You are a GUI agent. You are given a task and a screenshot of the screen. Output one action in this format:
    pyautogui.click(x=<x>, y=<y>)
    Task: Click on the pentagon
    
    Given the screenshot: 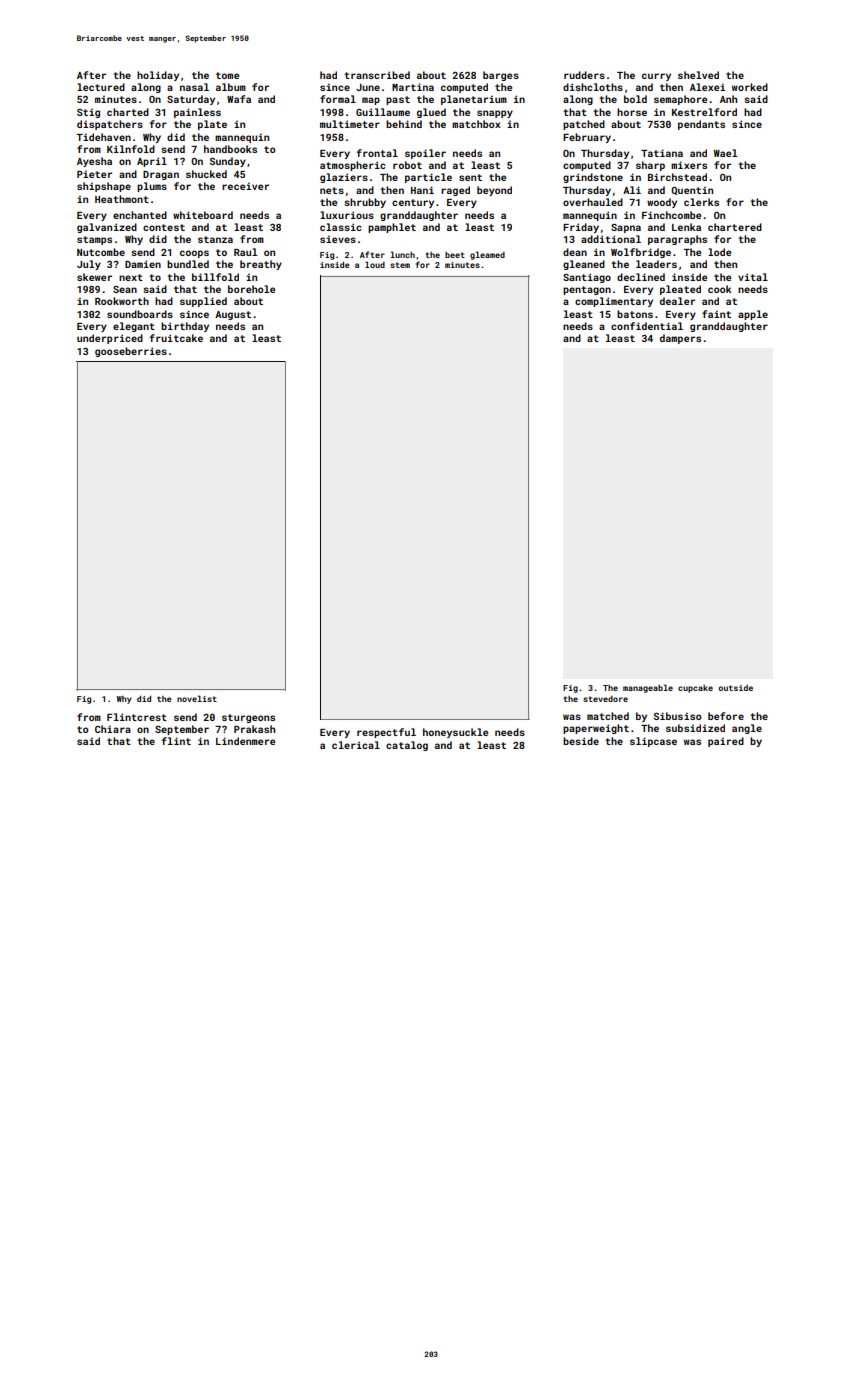 What is the action you would take?
    pyautogui.click(x=587, y=290)
